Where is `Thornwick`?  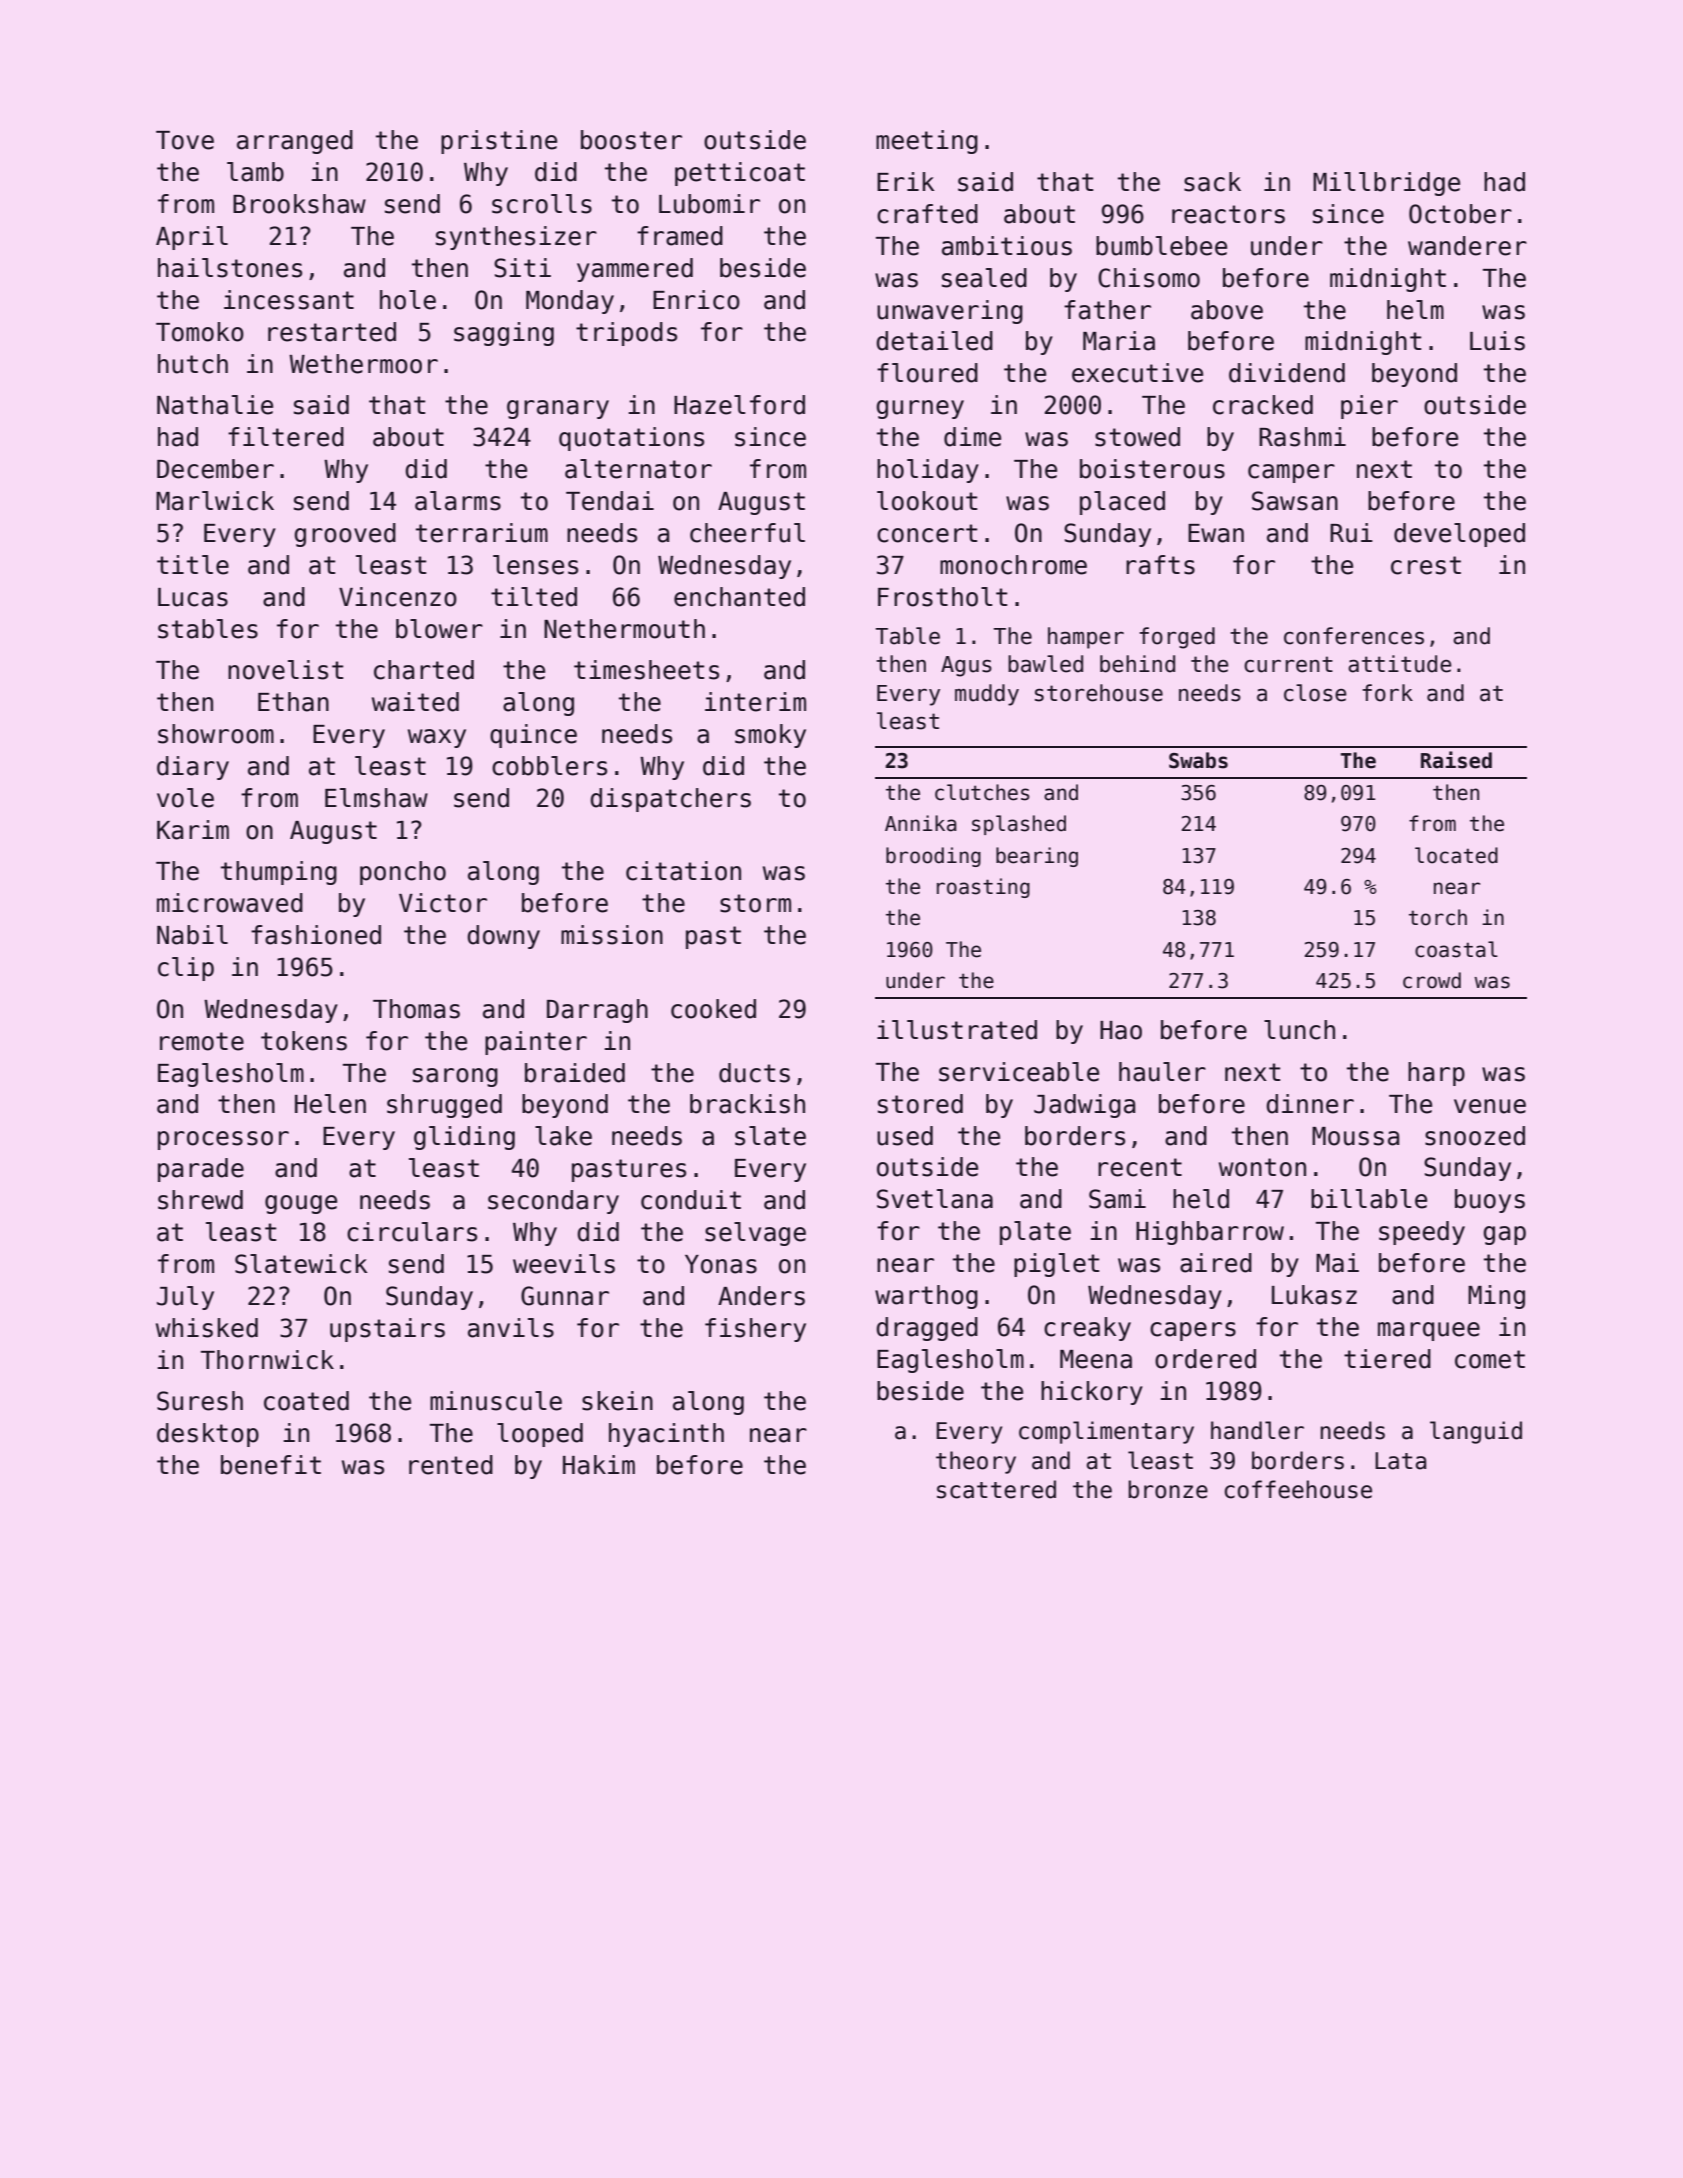
Thornwick is located at coordinates (267, 1360).
